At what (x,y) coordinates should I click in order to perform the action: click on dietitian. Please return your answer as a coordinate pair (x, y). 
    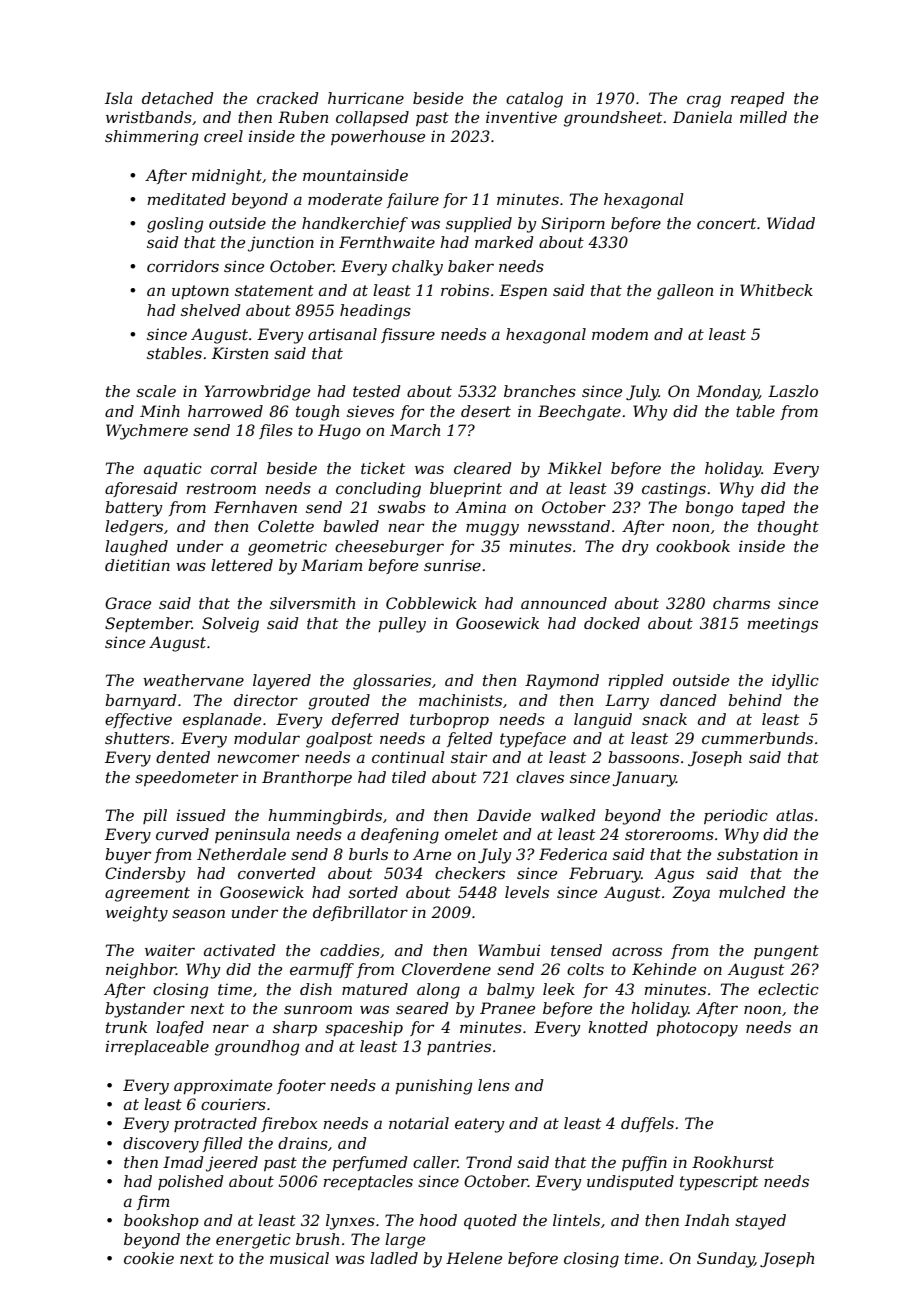
    Looking at the image, I should click on (137, 565).
